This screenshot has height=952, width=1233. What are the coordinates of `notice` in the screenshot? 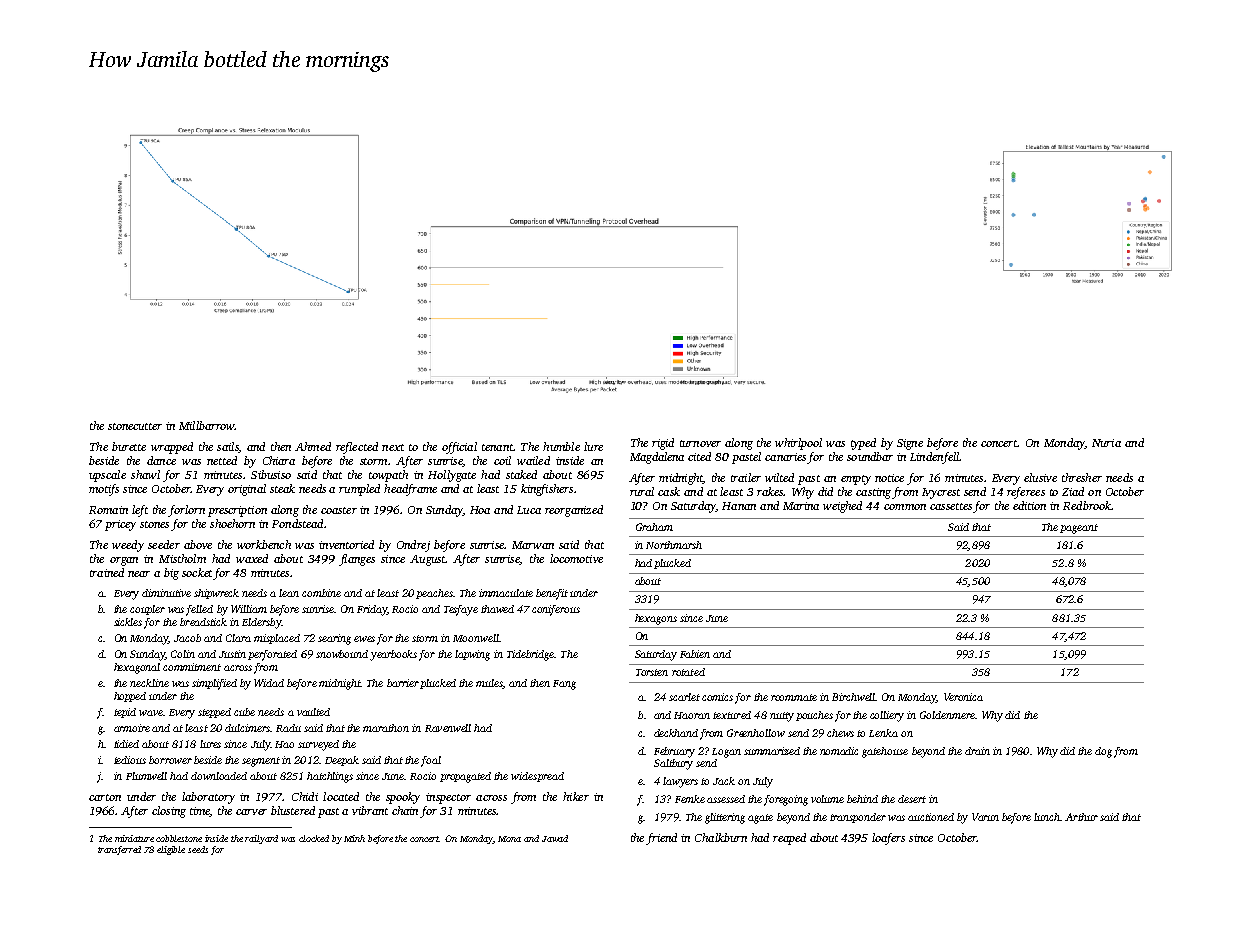 It's located at (889, 478).
